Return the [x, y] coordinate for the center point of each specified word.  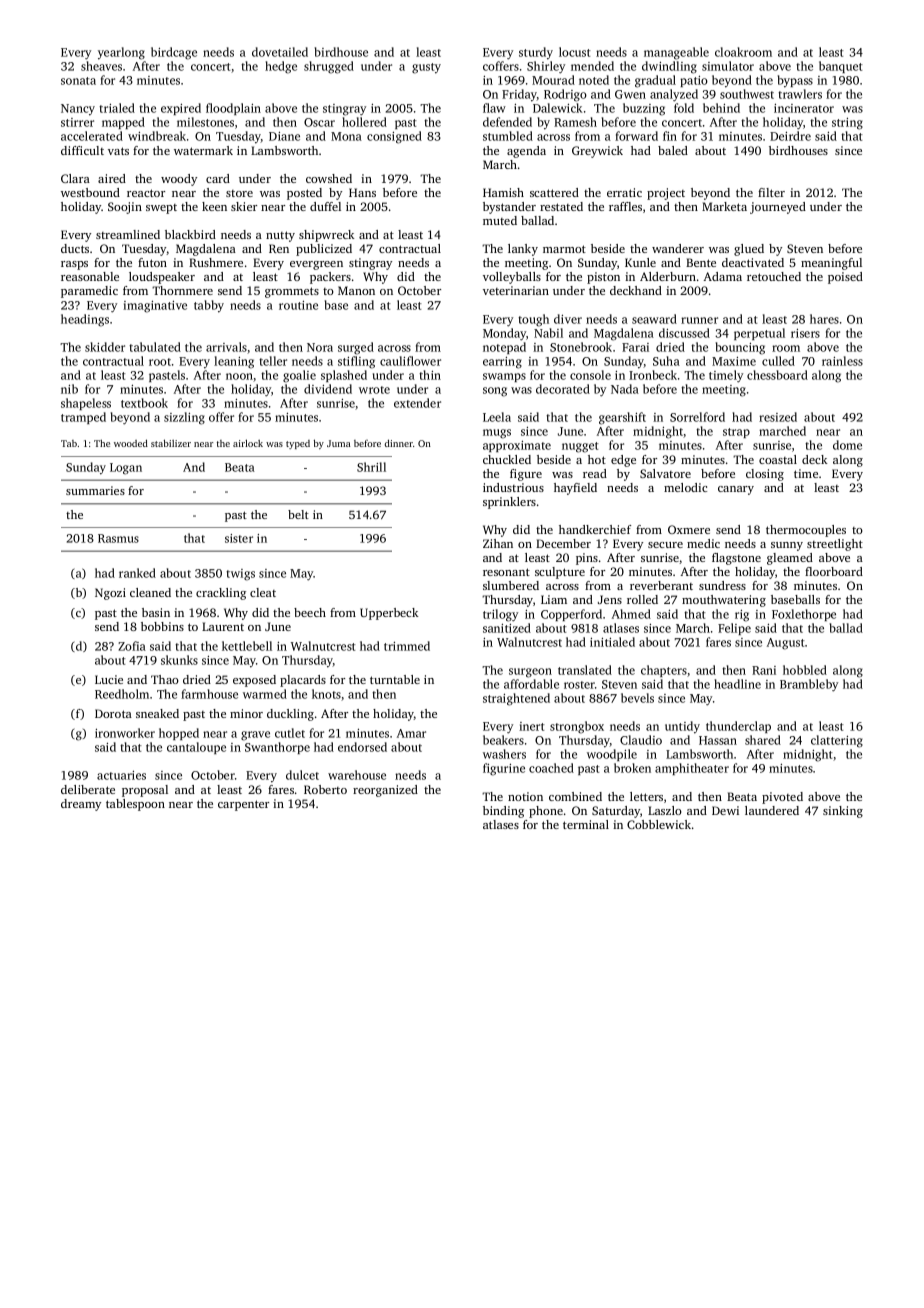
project [666, 194]
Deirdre [790, 136]
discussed [684, 333]
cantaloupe [196, 748]
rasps [74, 265]
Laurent [223, 626]
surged [356, 348]
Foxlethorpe [804, 615]
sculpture [560, 573]
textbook [144, 403]
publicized [324, 250]
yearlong [121, 53]
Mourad [553, 80]
